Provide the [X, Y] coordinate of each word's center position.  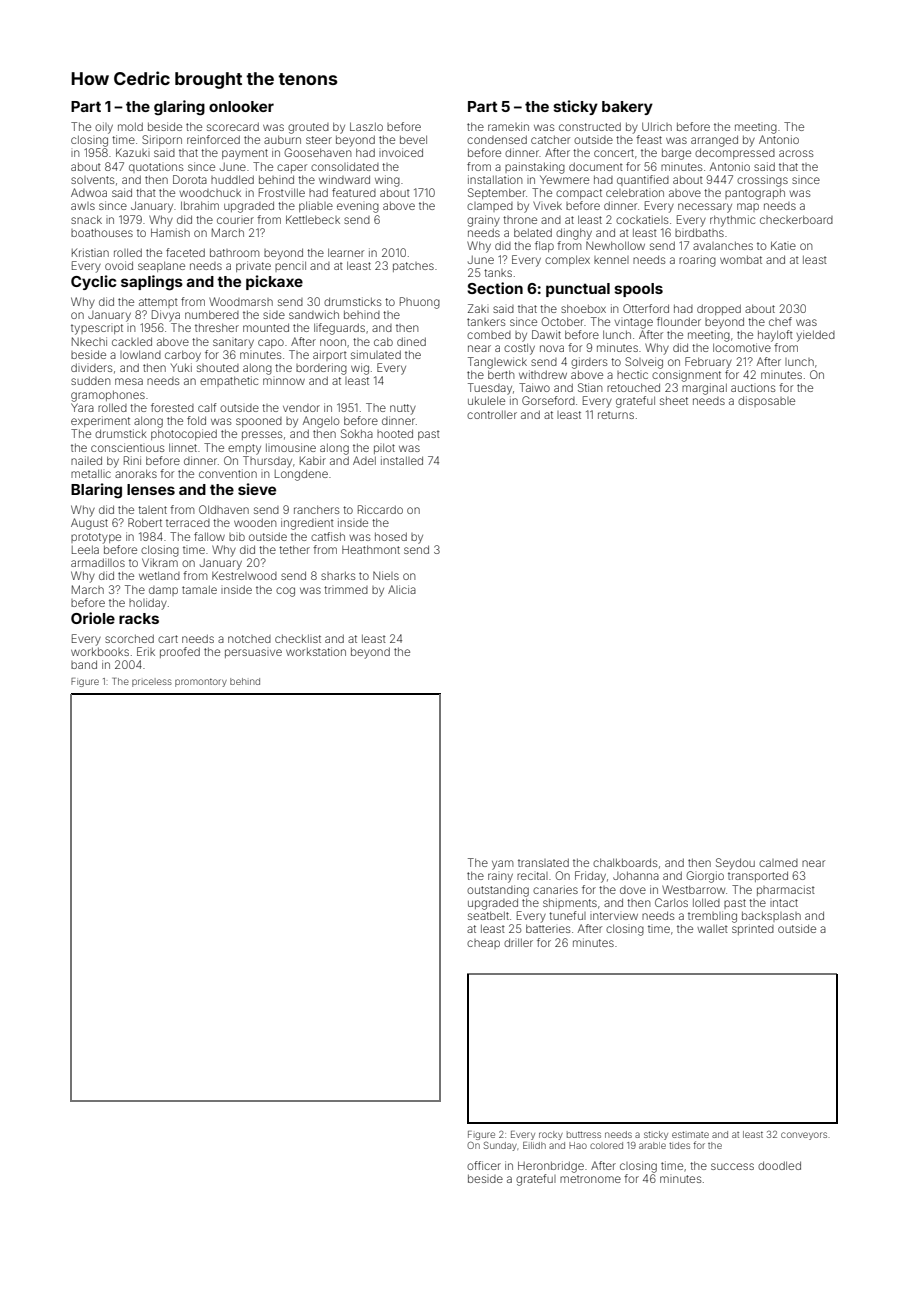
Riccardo [380, 509]
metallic [91, 473]
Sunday [500, 1146]
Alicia [402, 589]
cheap [483, 944]
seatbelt [488, 915]
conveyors [804, 1136]
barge [676, 154]
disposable [766, 401]
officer [484, 1165]
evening [358, 208]
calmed [778, 863]
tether [294, 549]
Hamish [170, 232]
